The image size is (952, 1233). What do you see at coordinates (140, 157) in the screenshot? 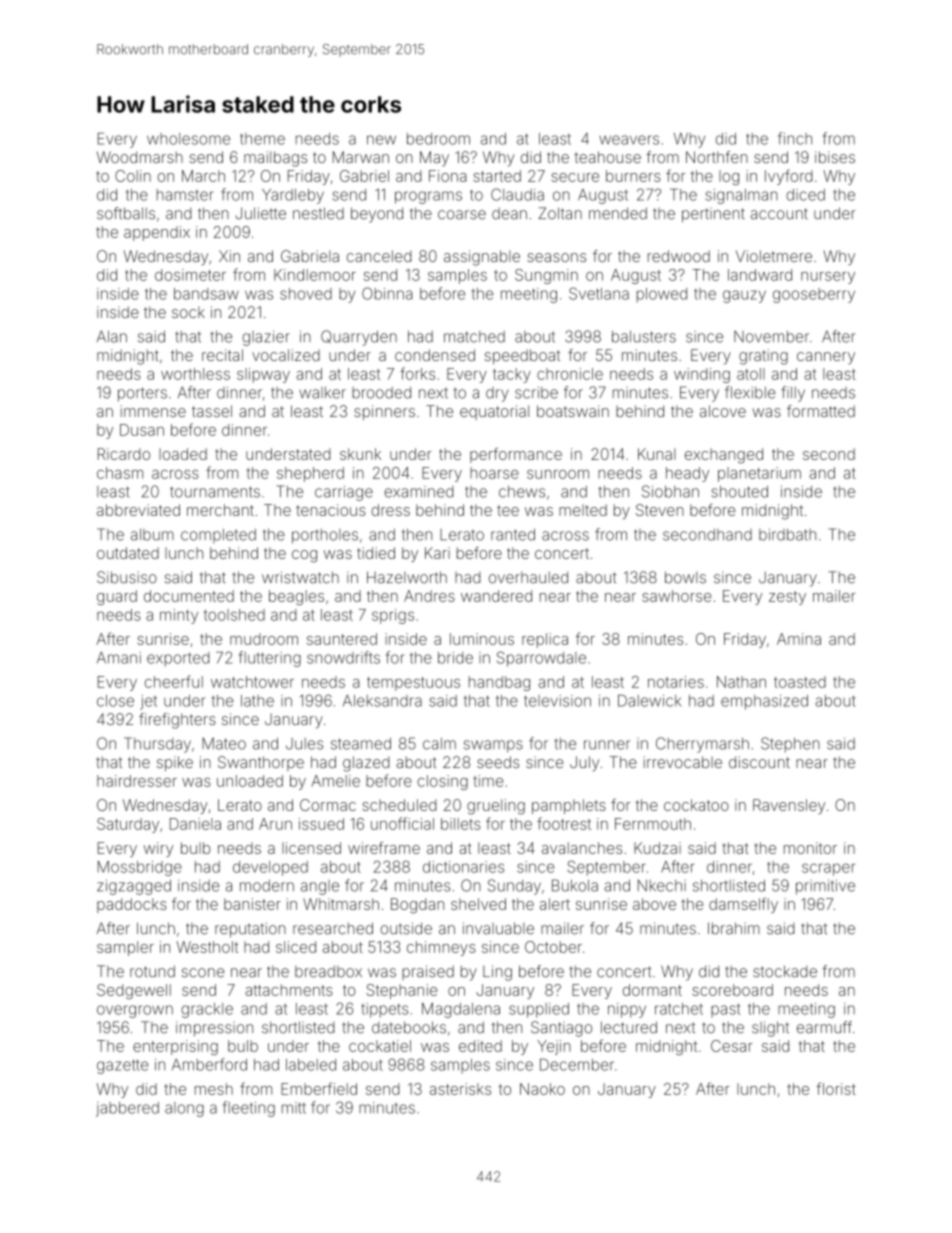
I see `Woodmarsh` at bounding box center [140, 157].
